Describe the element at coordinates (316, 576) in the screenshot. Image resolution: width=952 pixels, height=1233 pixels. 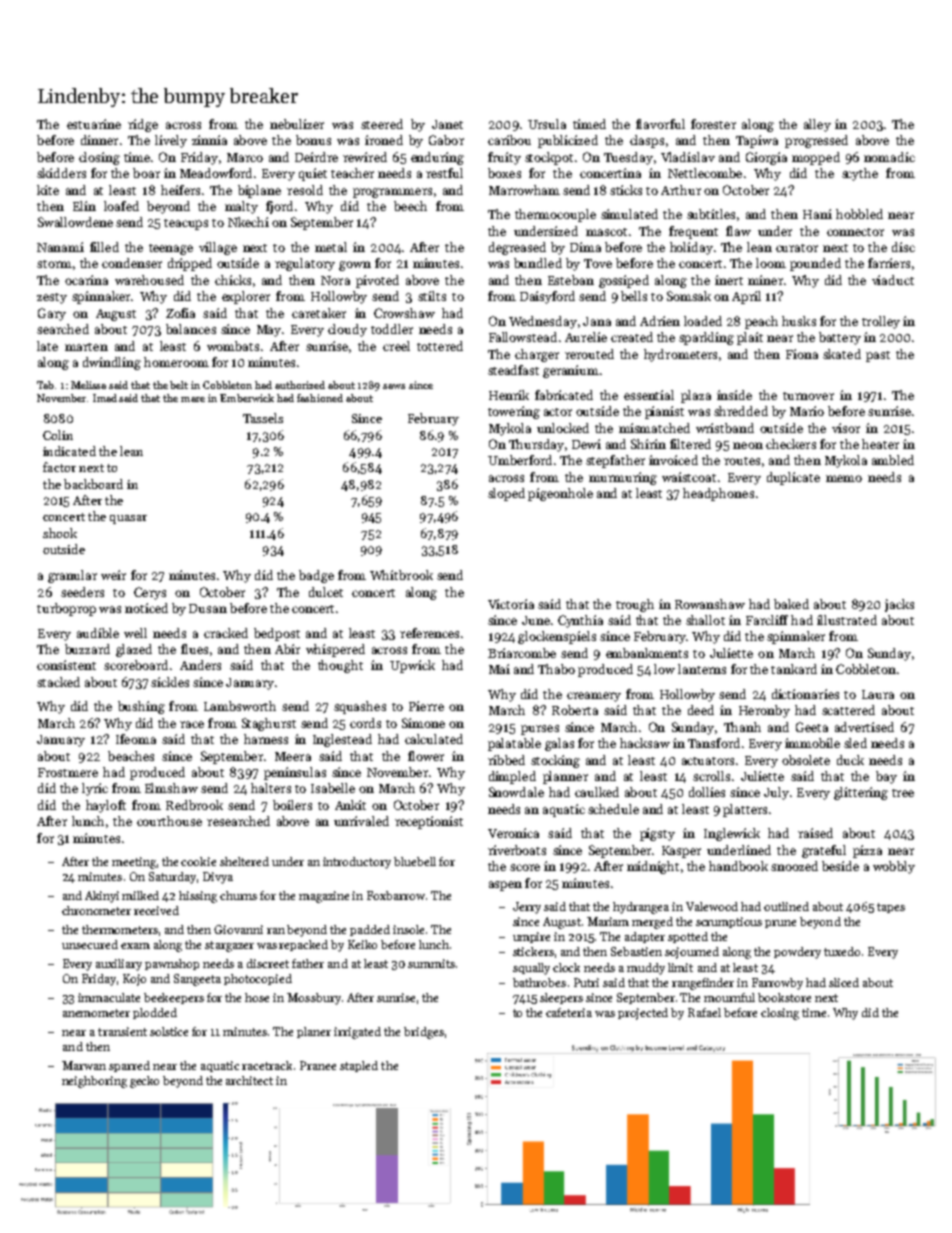
I see `badge` at that location.
